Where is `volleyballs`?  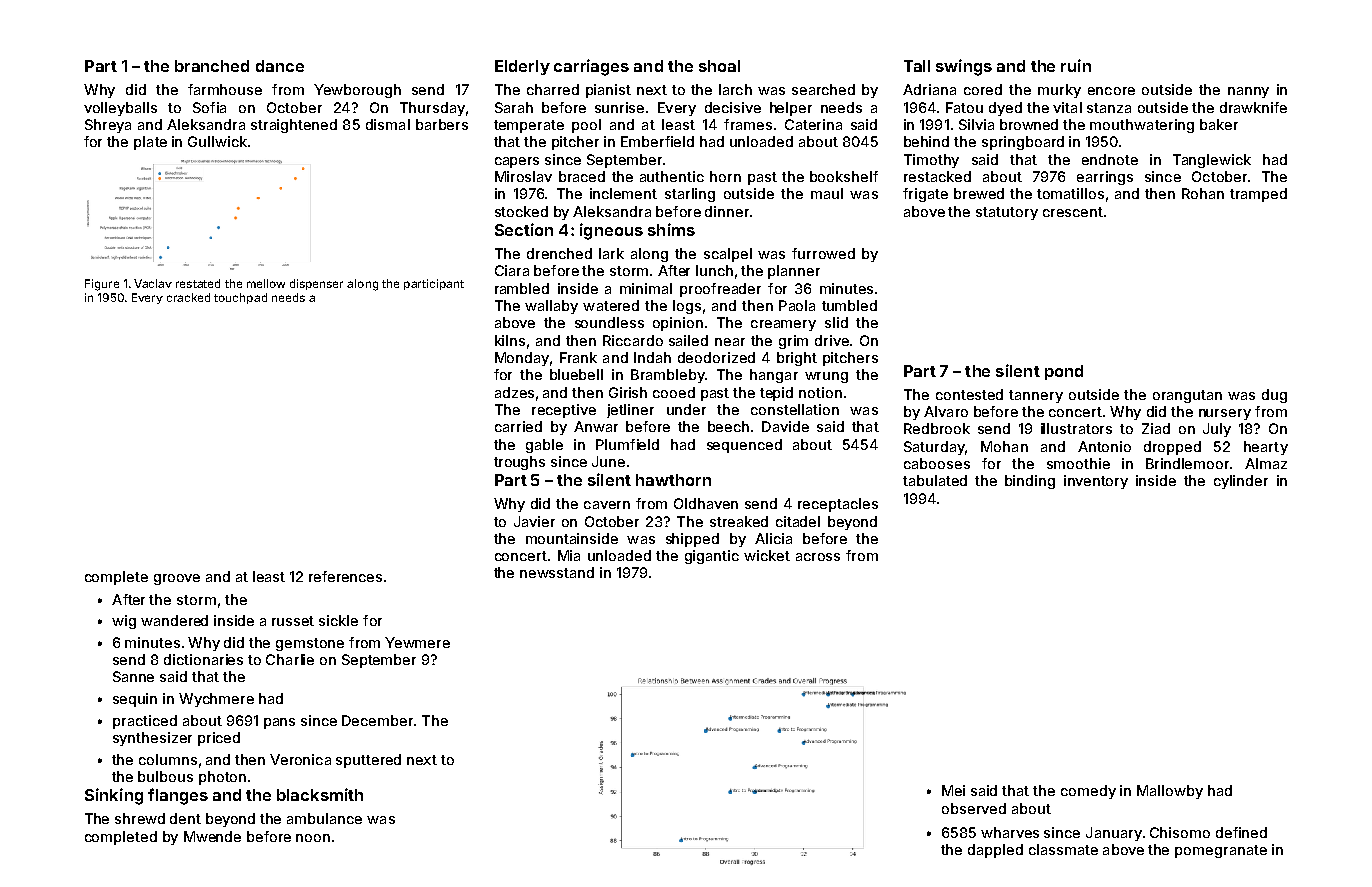
volleyballs is located at coordinates (120, 109).
